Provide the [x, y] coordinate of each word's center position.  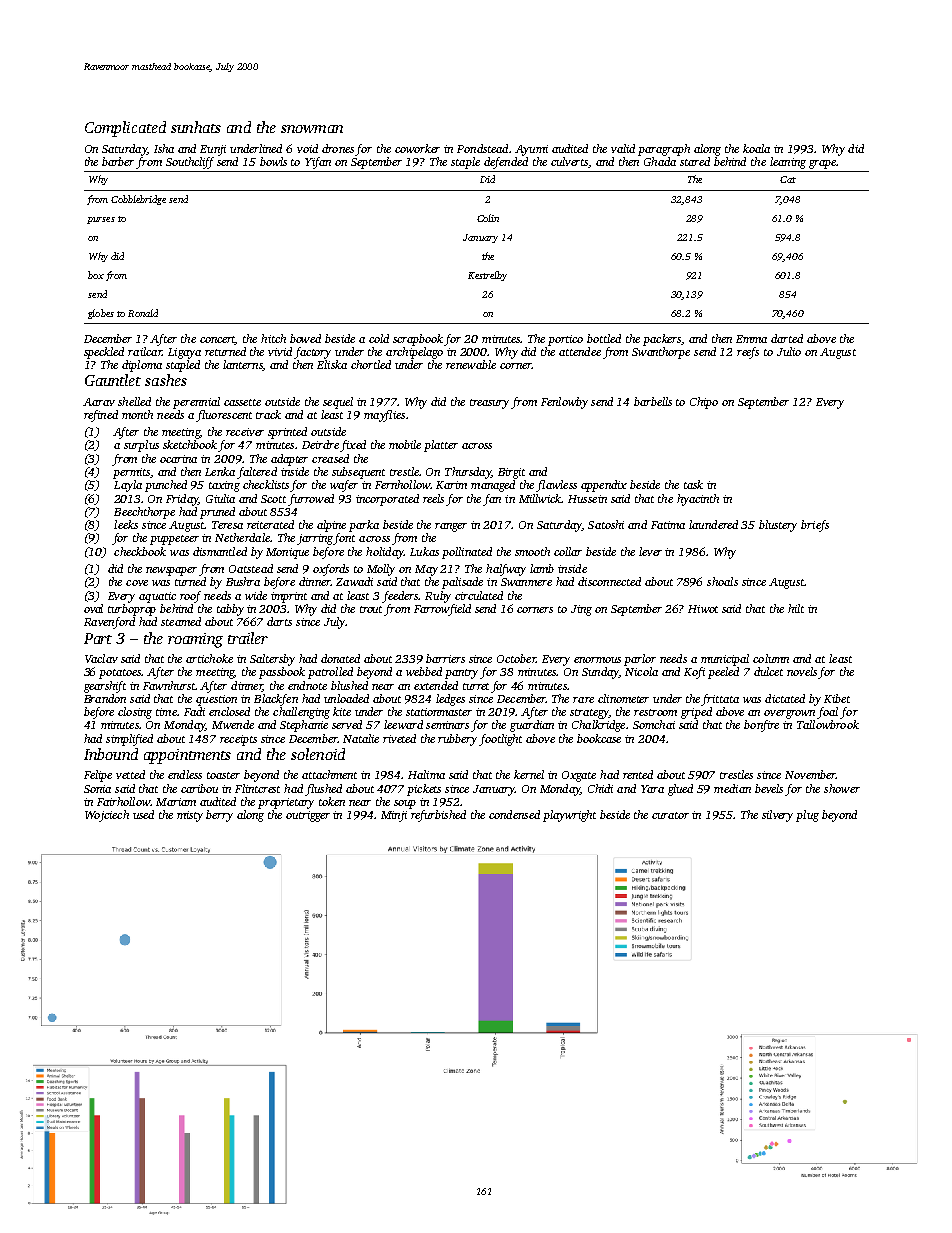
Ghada [660, 161]
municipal [725, 660]
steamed [181, 621]
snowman [312, 129]
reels [433, 498]
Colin [488, 218]
